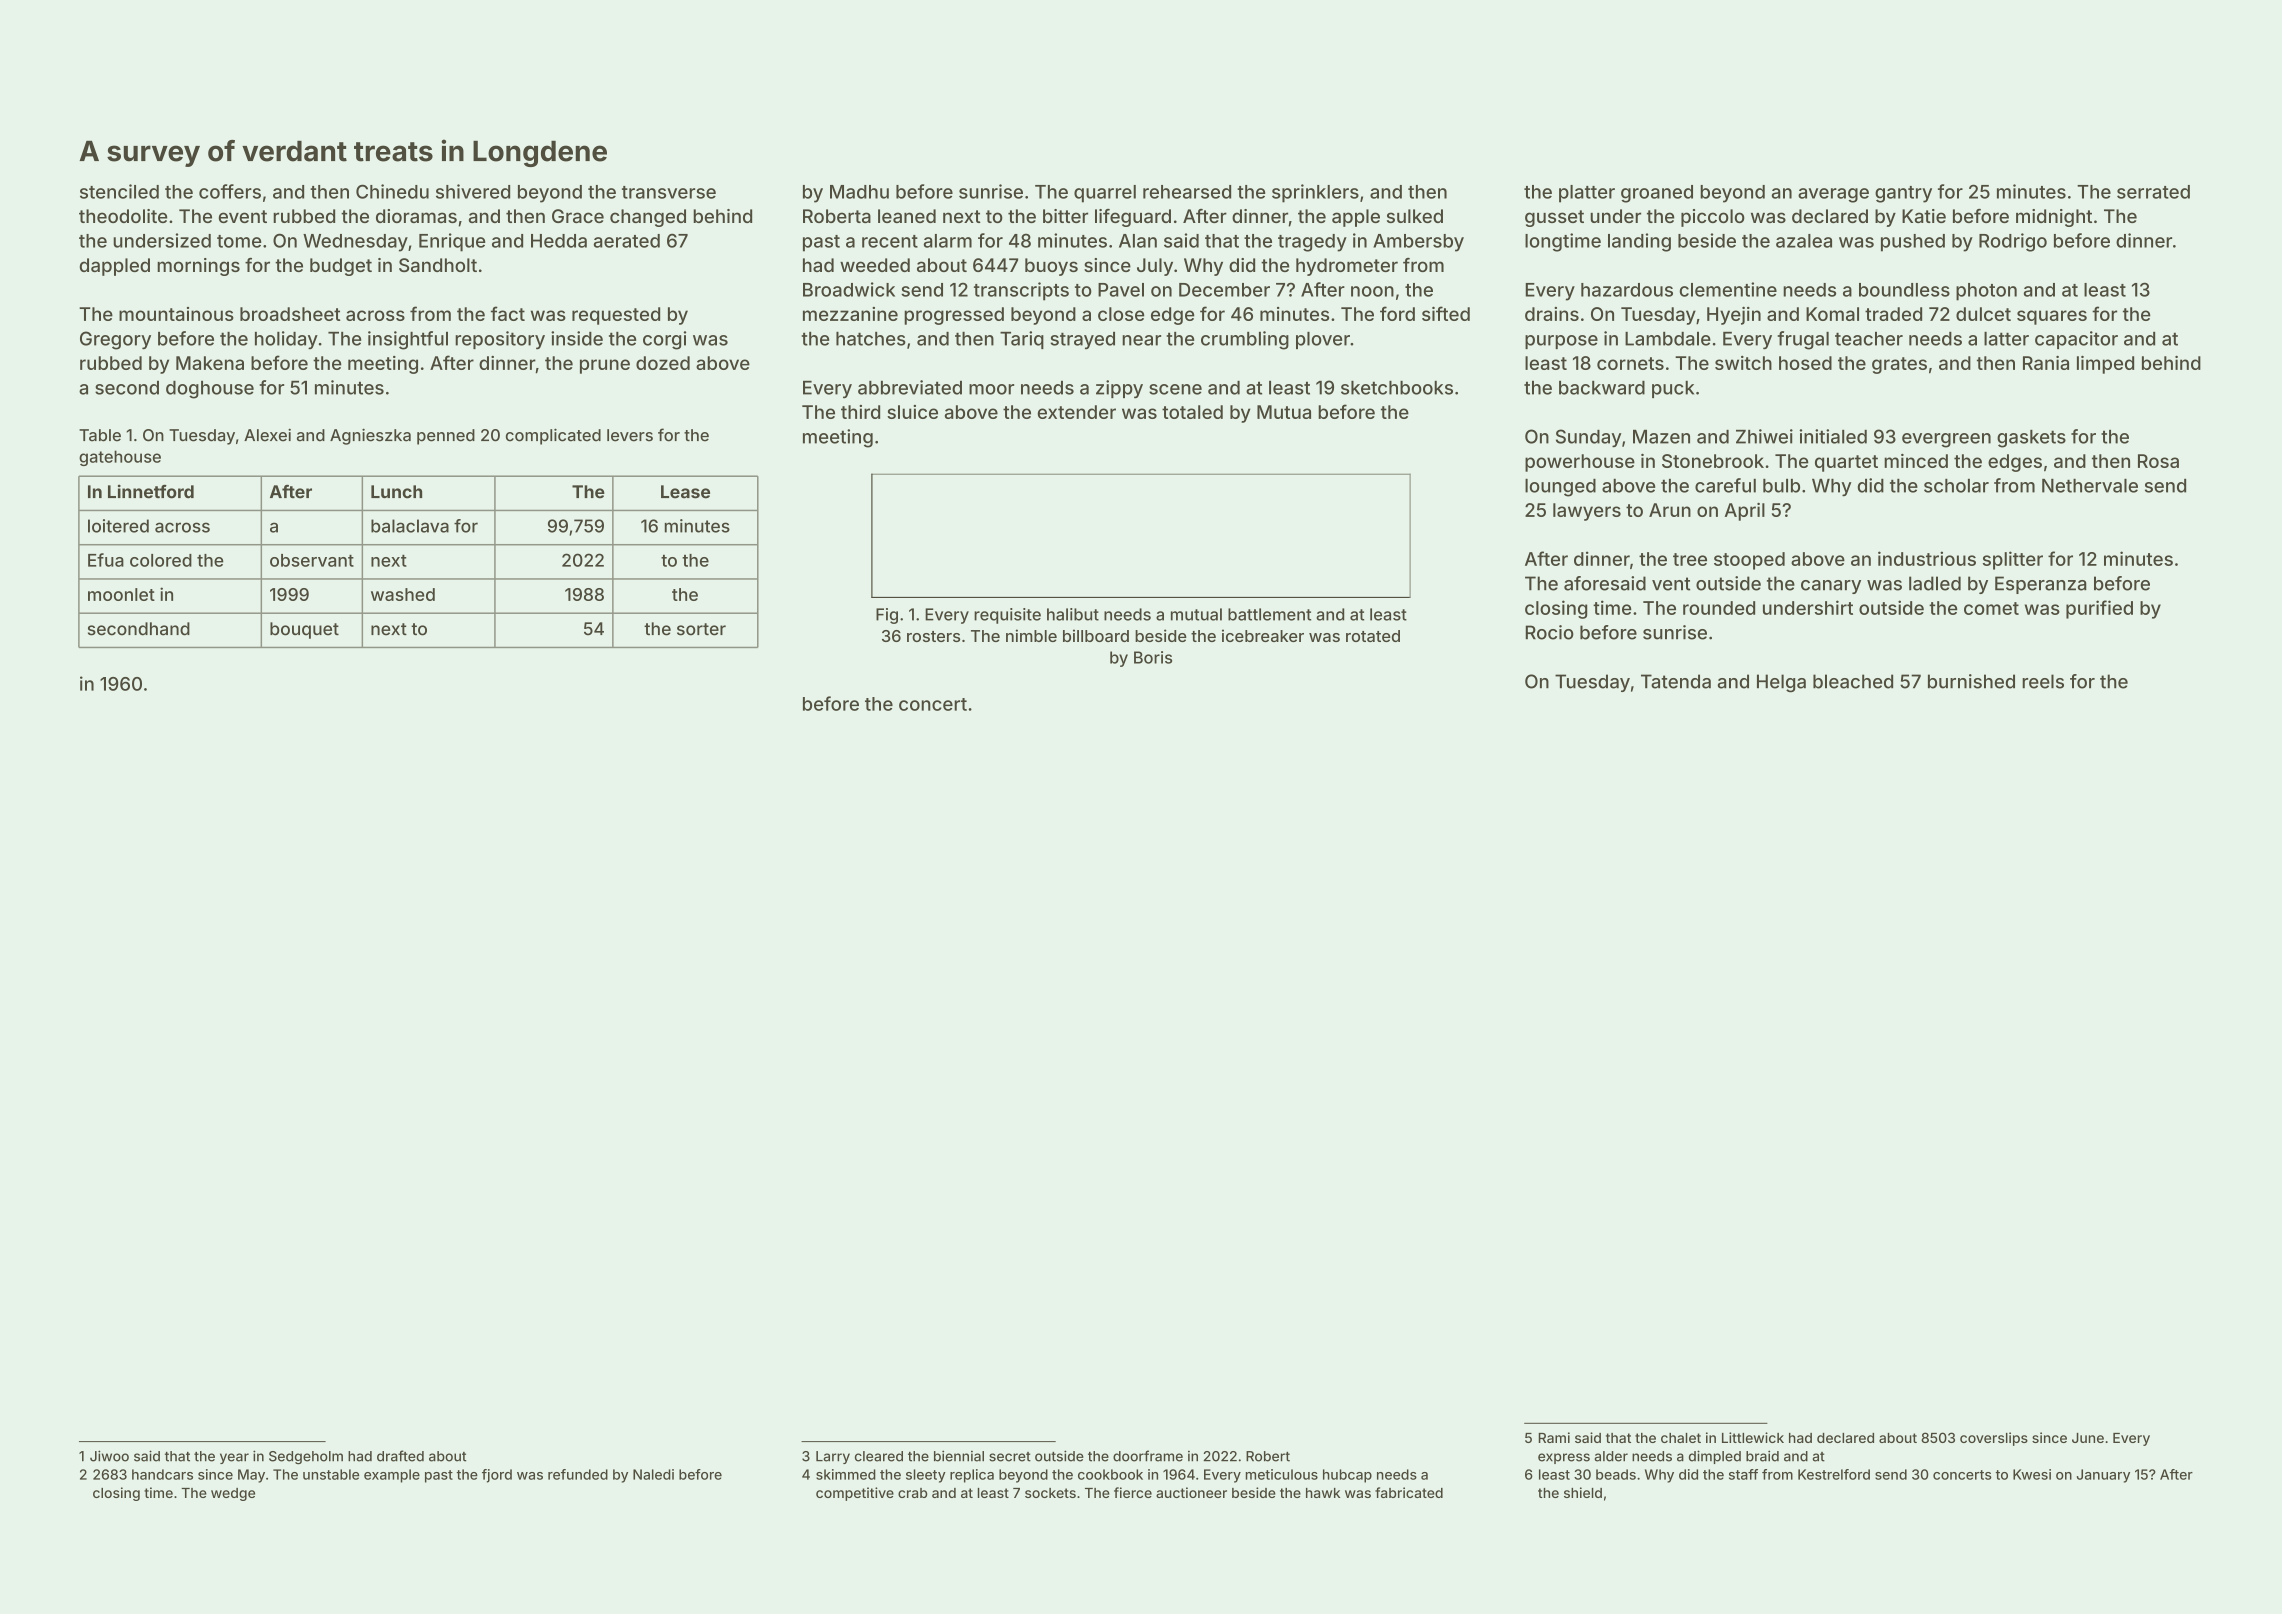 Image resolution: width=2282 pixels, height=1614 pixels. I want to click on Boris, so click(1153, 657).
